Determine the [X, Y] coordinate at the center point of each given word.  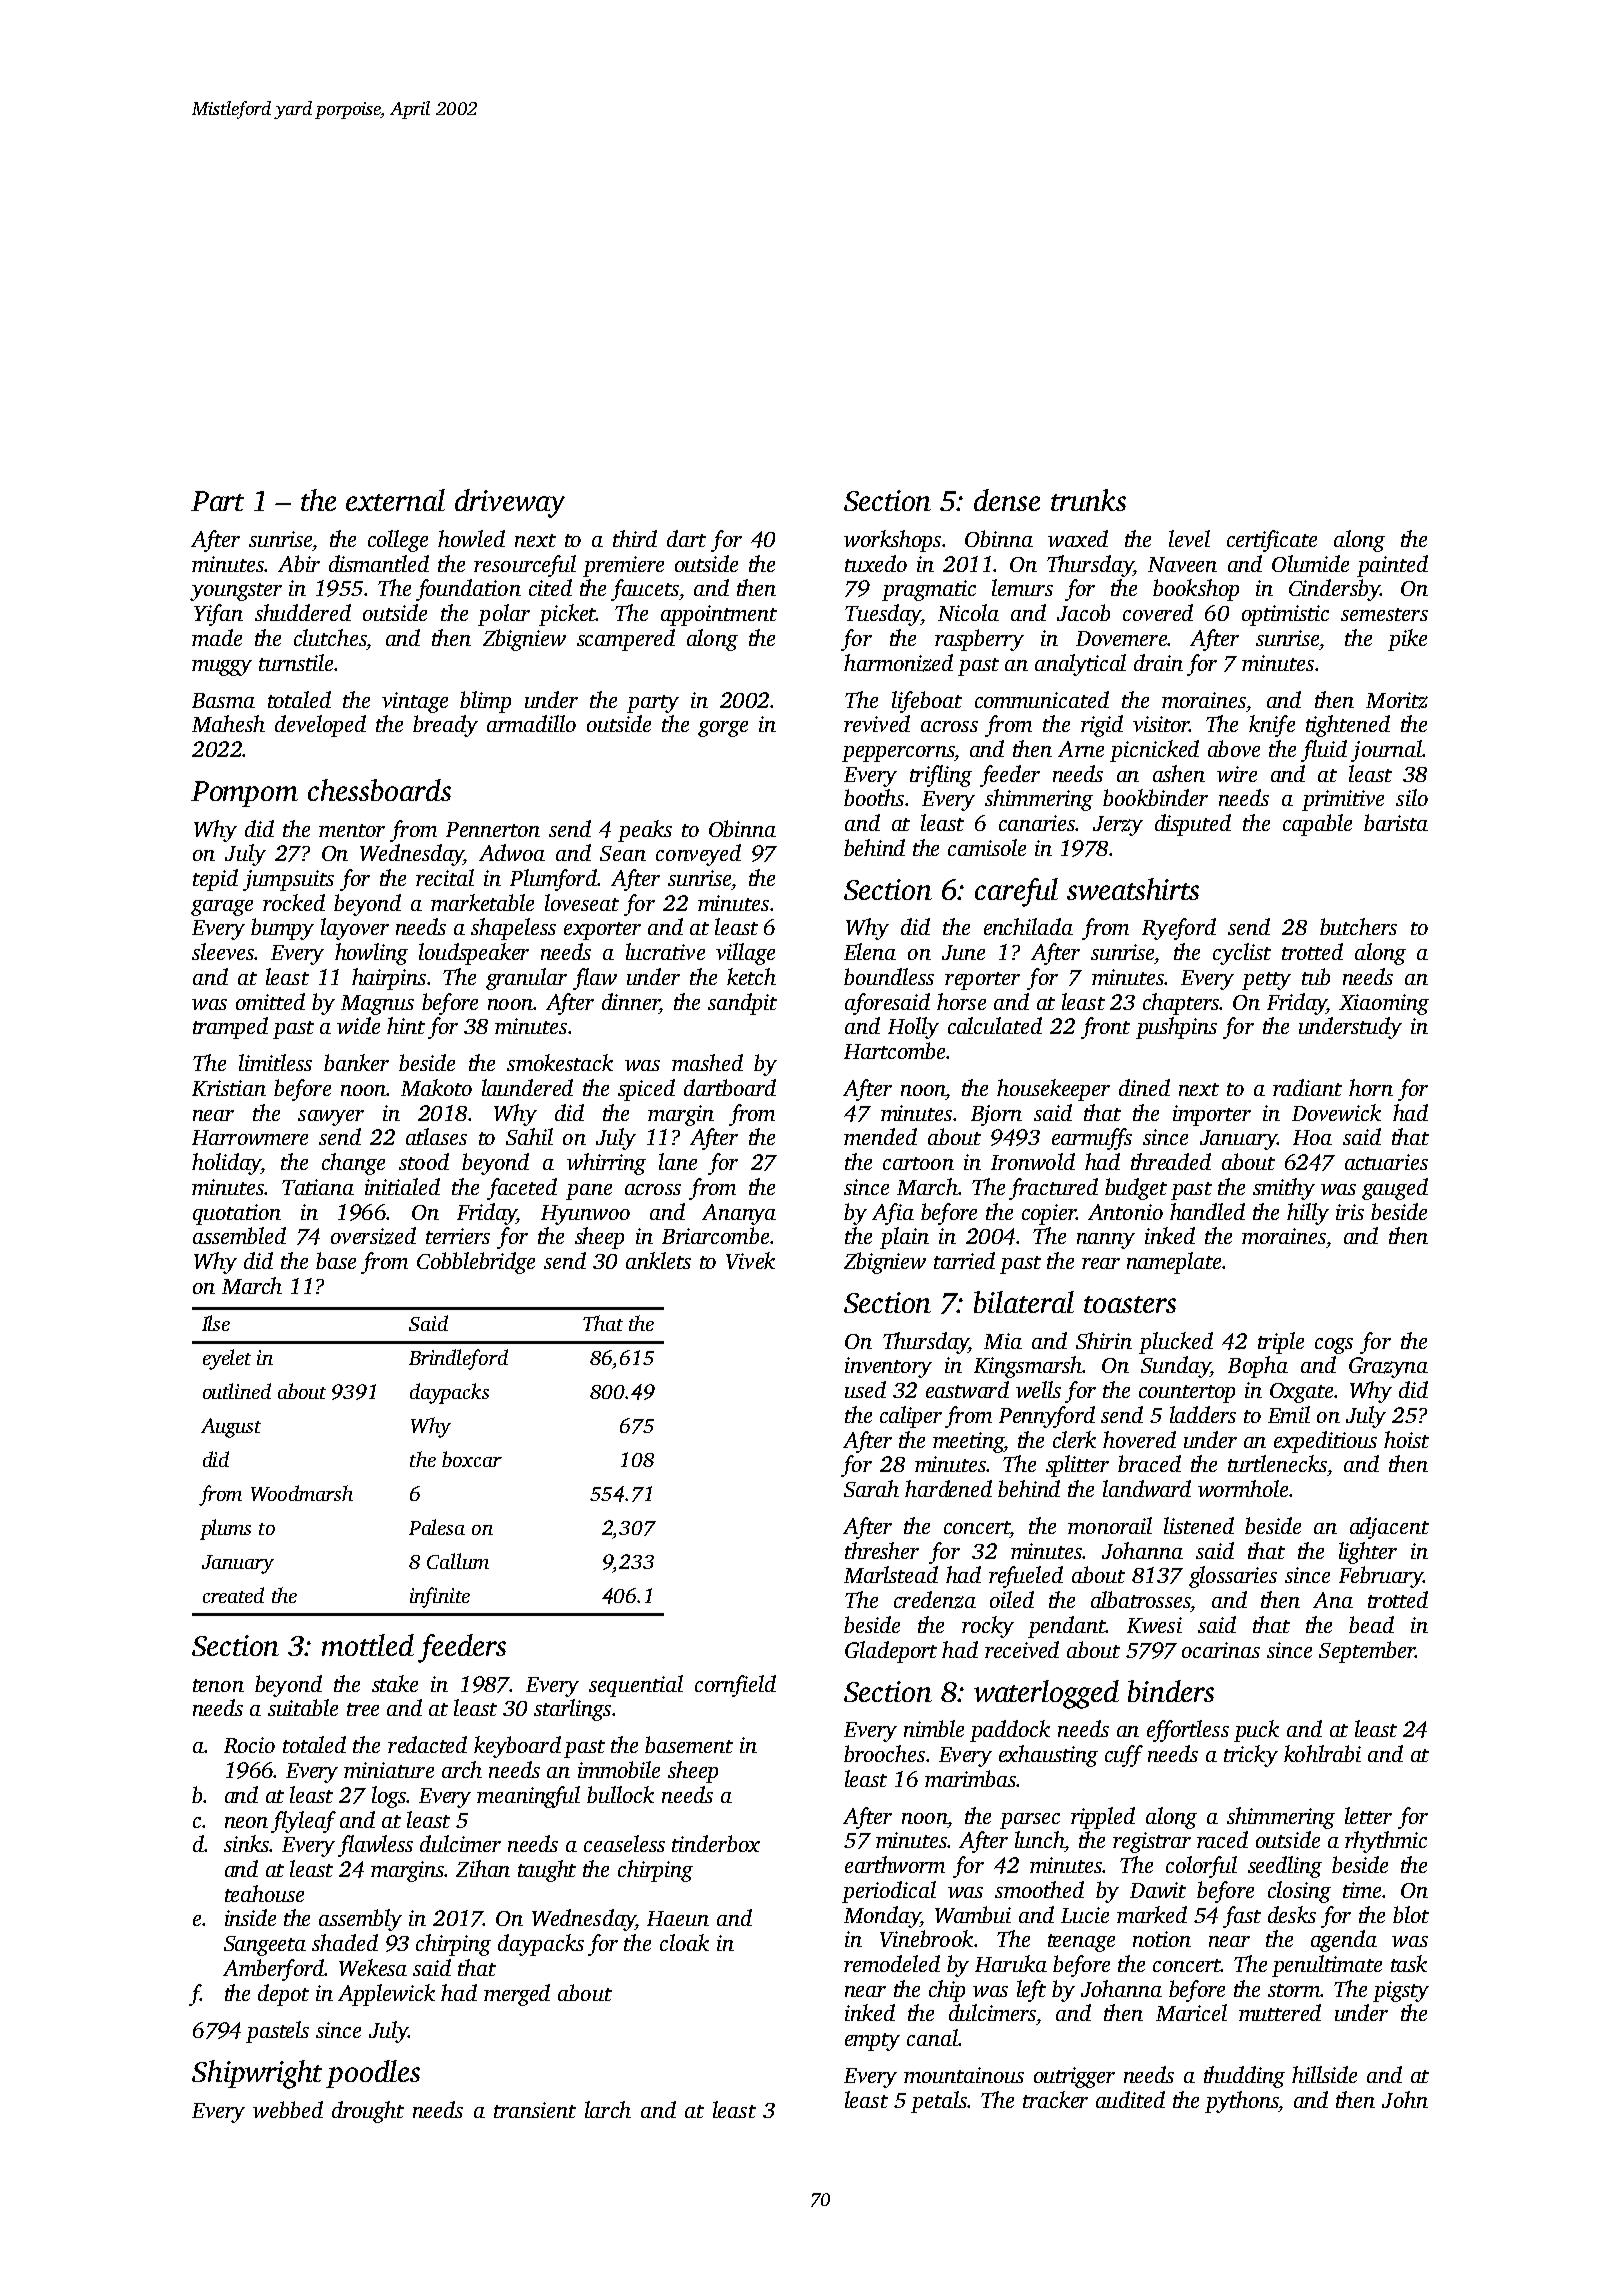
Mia [1003, 1341]
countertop [1187, 1394]
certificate [1272, 541]
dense [1007, 500]
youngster [236, 592]
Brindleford [458, 1359]
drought [368, 2112]
